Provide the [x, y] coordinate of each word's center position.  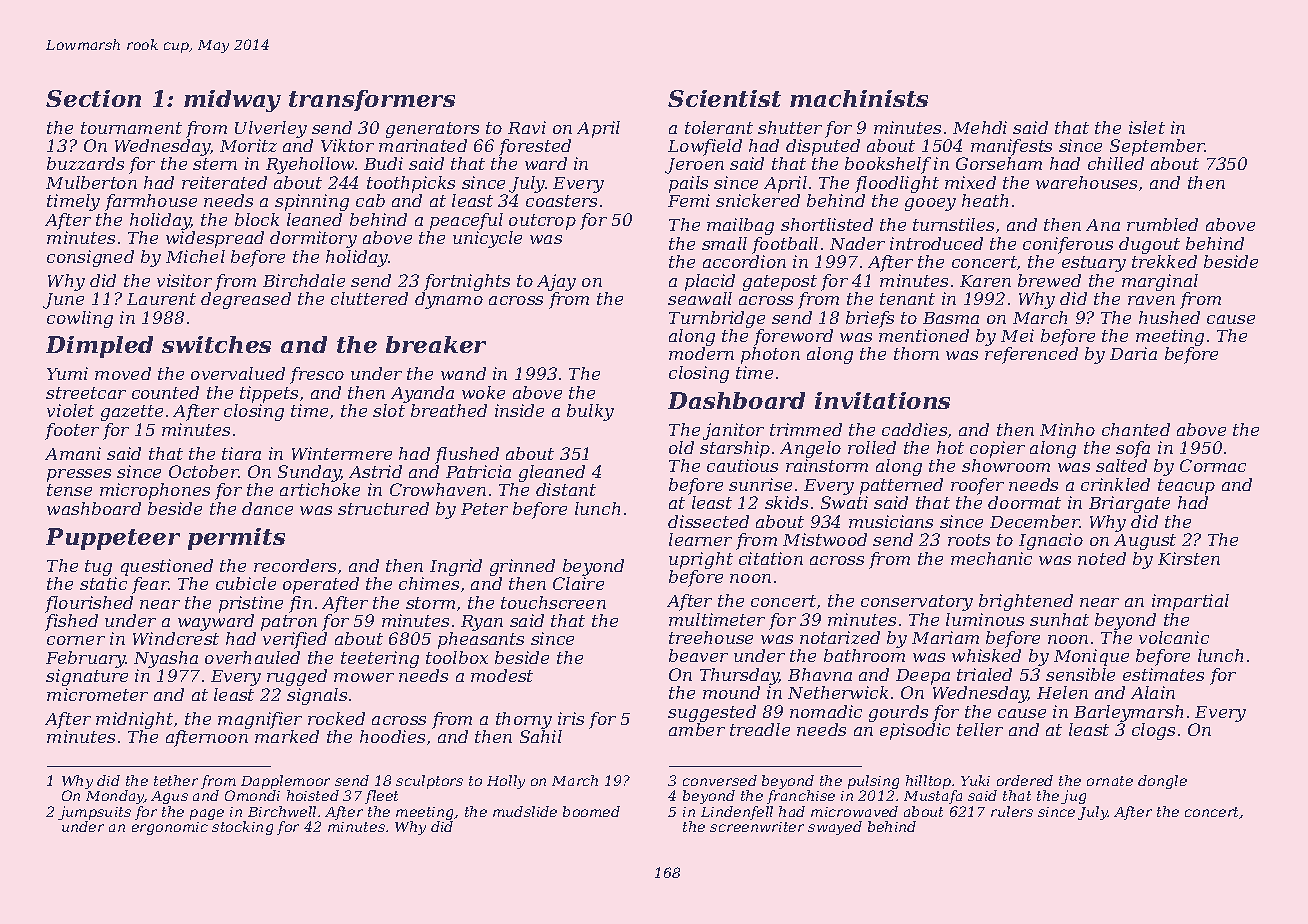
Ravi [527, 127]
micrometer [97, 694]
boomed [591, 811]
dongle [1162, 782]
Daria [1133, 353]
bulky [590, 412]
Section [93, 98]
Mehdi [980, 127]
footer [72, 431]
